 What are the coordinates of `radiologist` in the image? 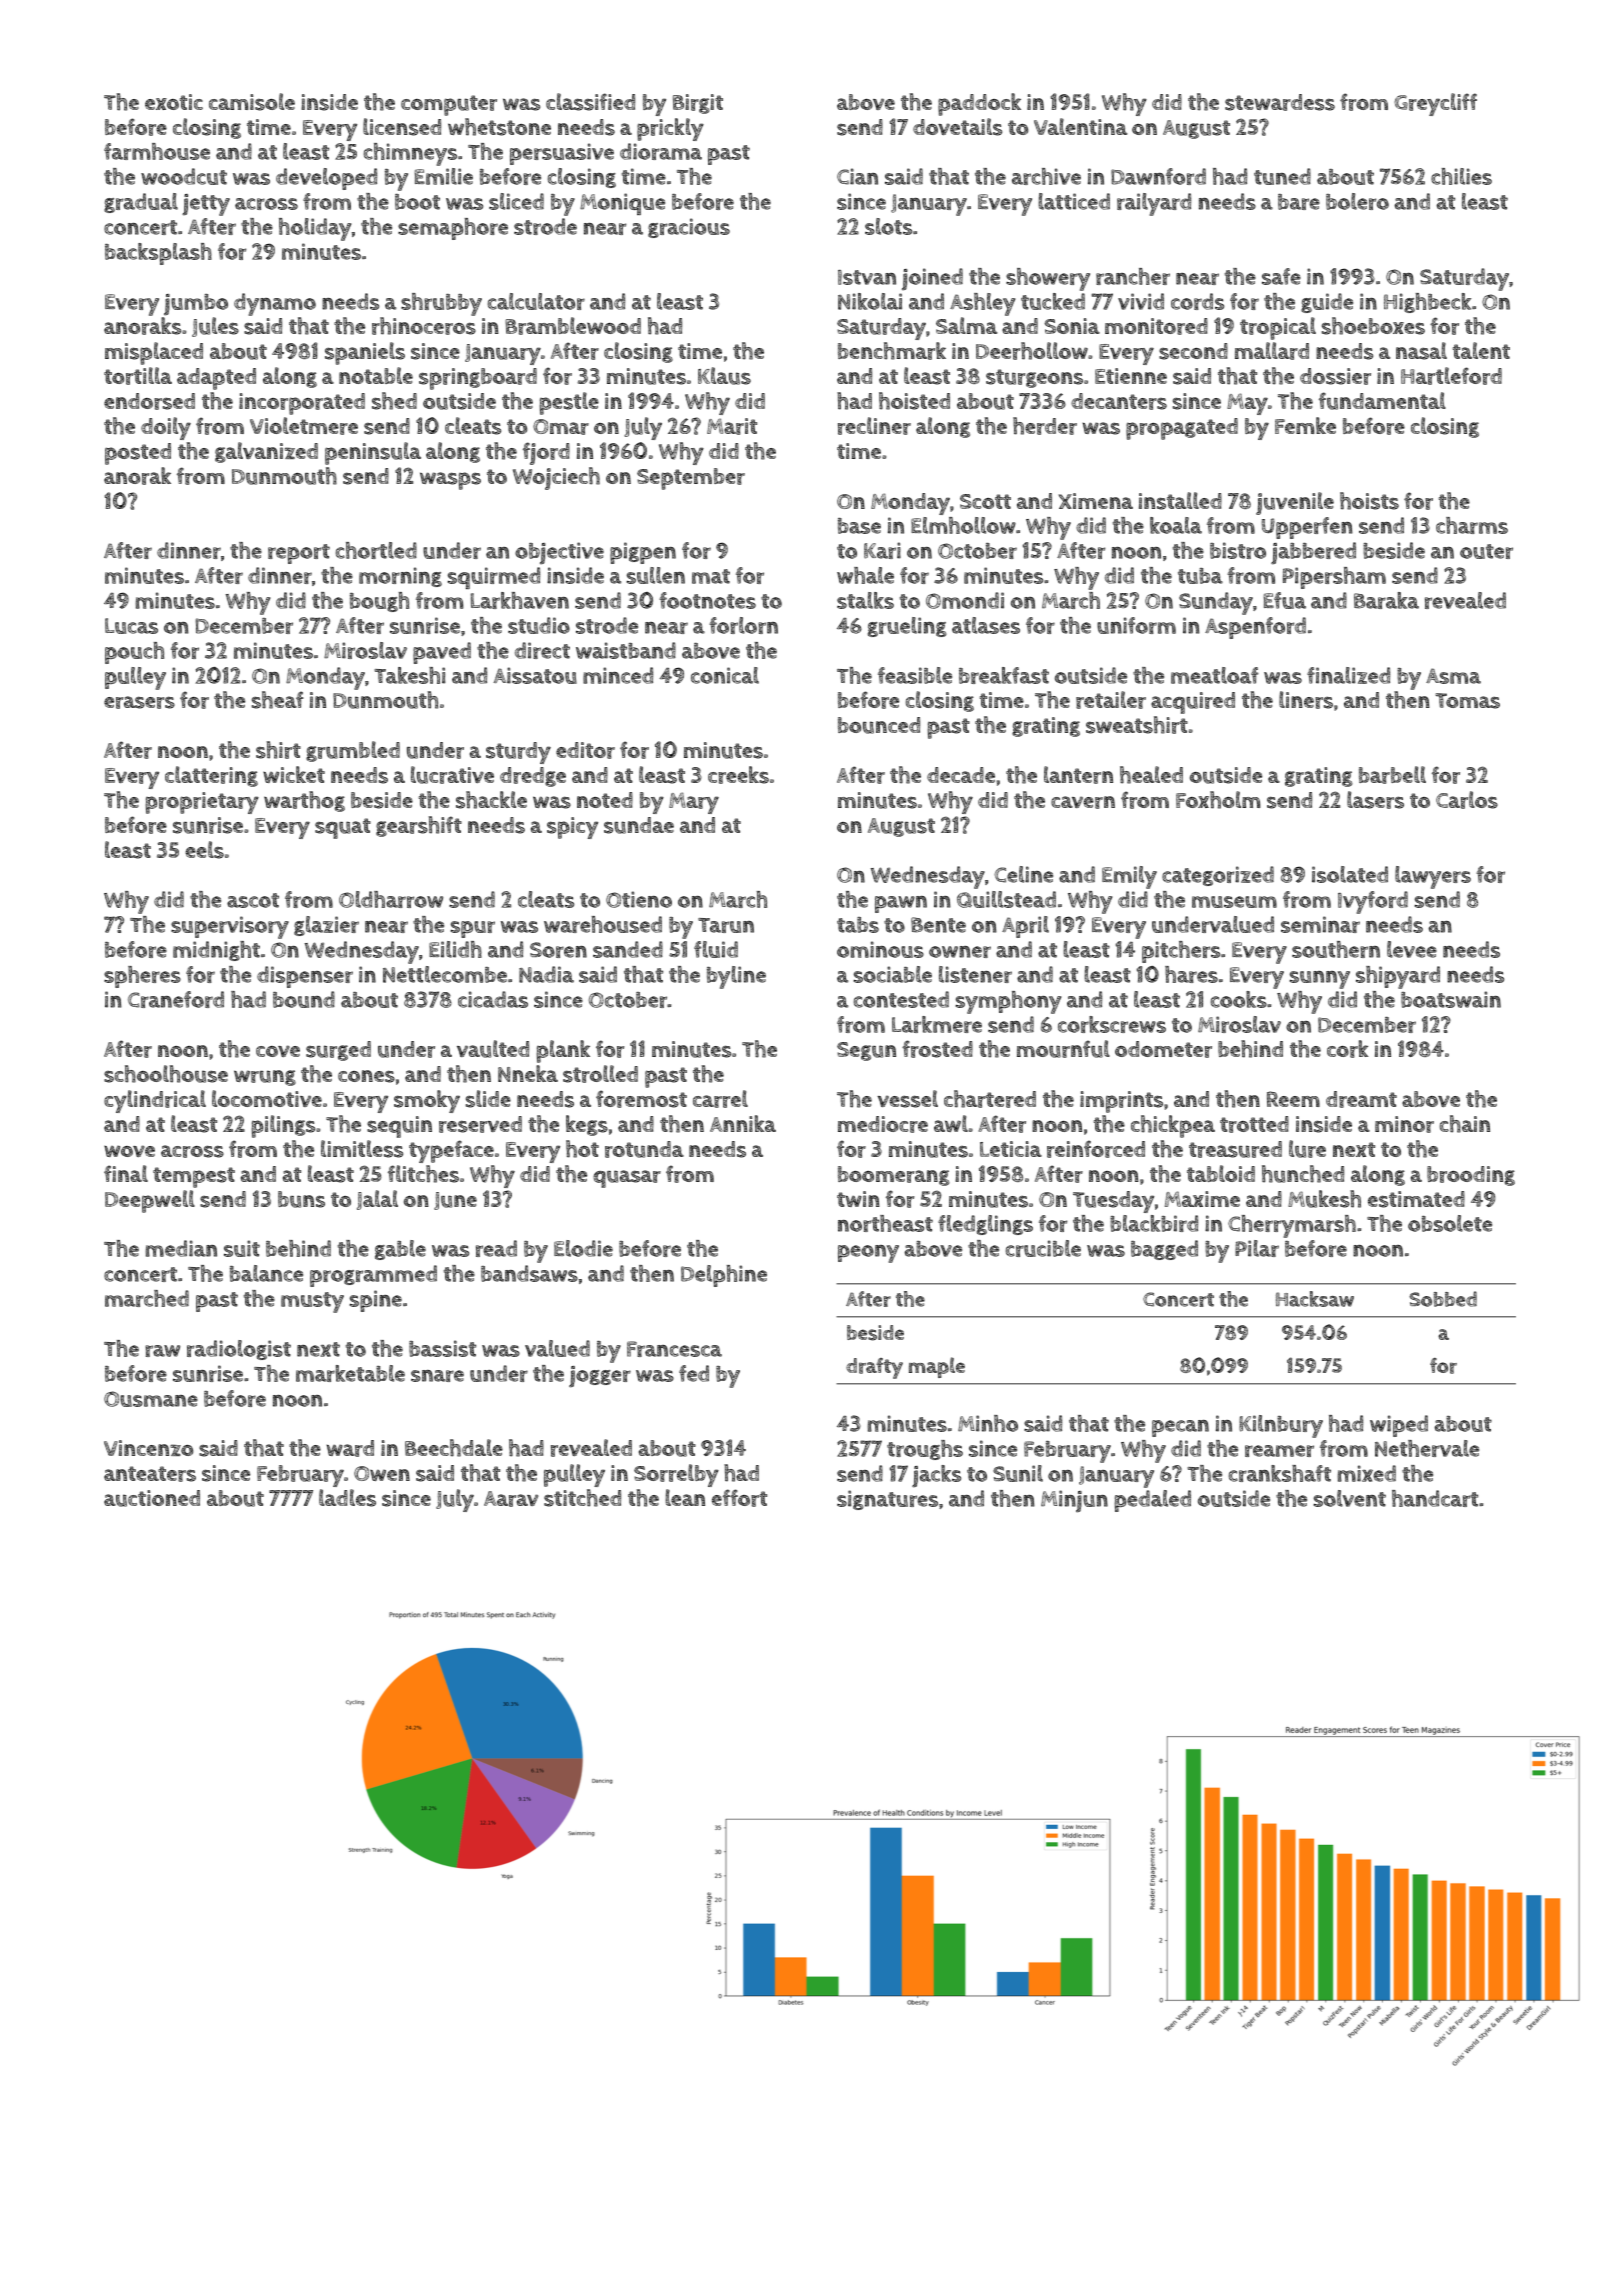 It's located at (239, 1350).
